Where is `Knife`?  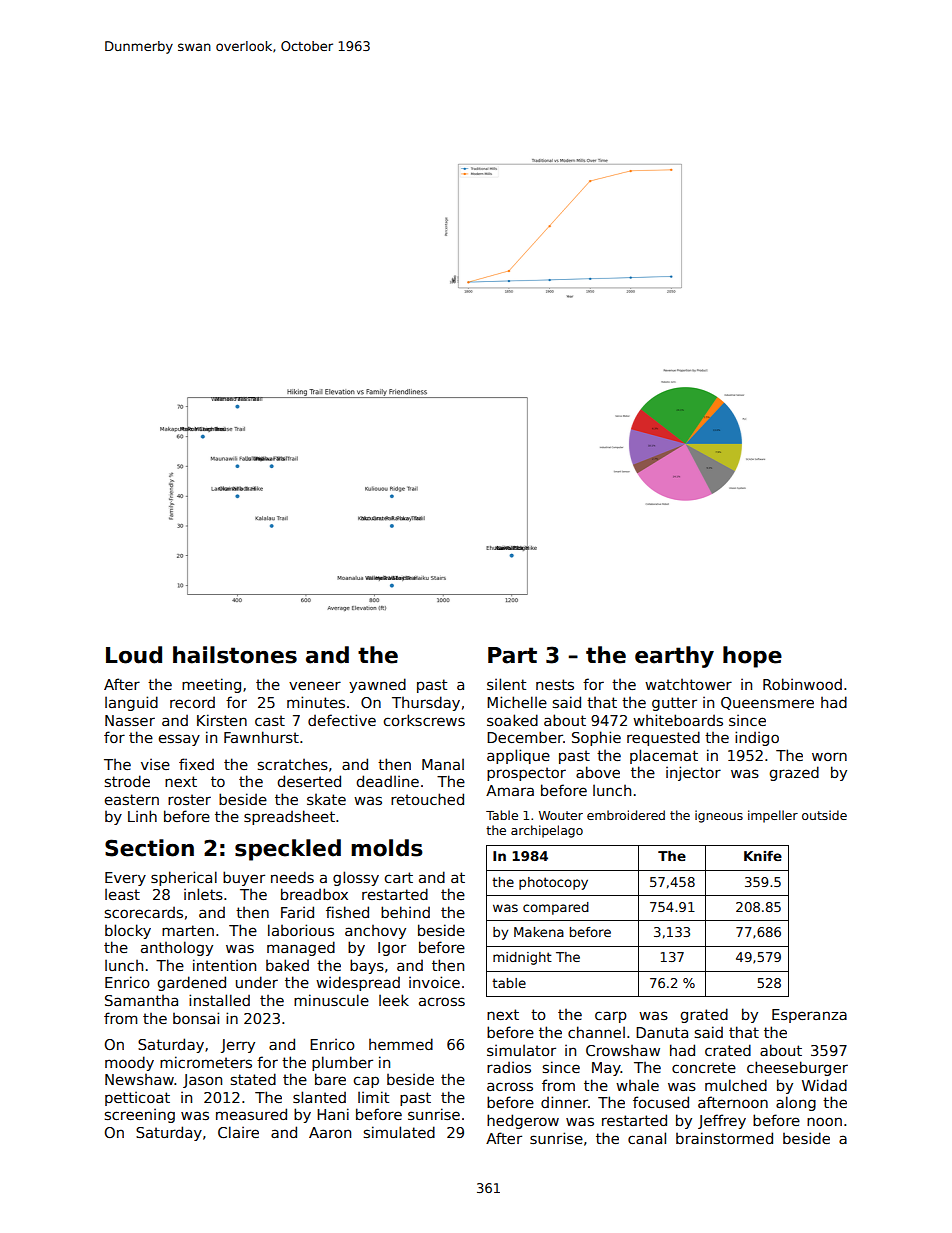
Knife is located at coordinates (763, 856).
